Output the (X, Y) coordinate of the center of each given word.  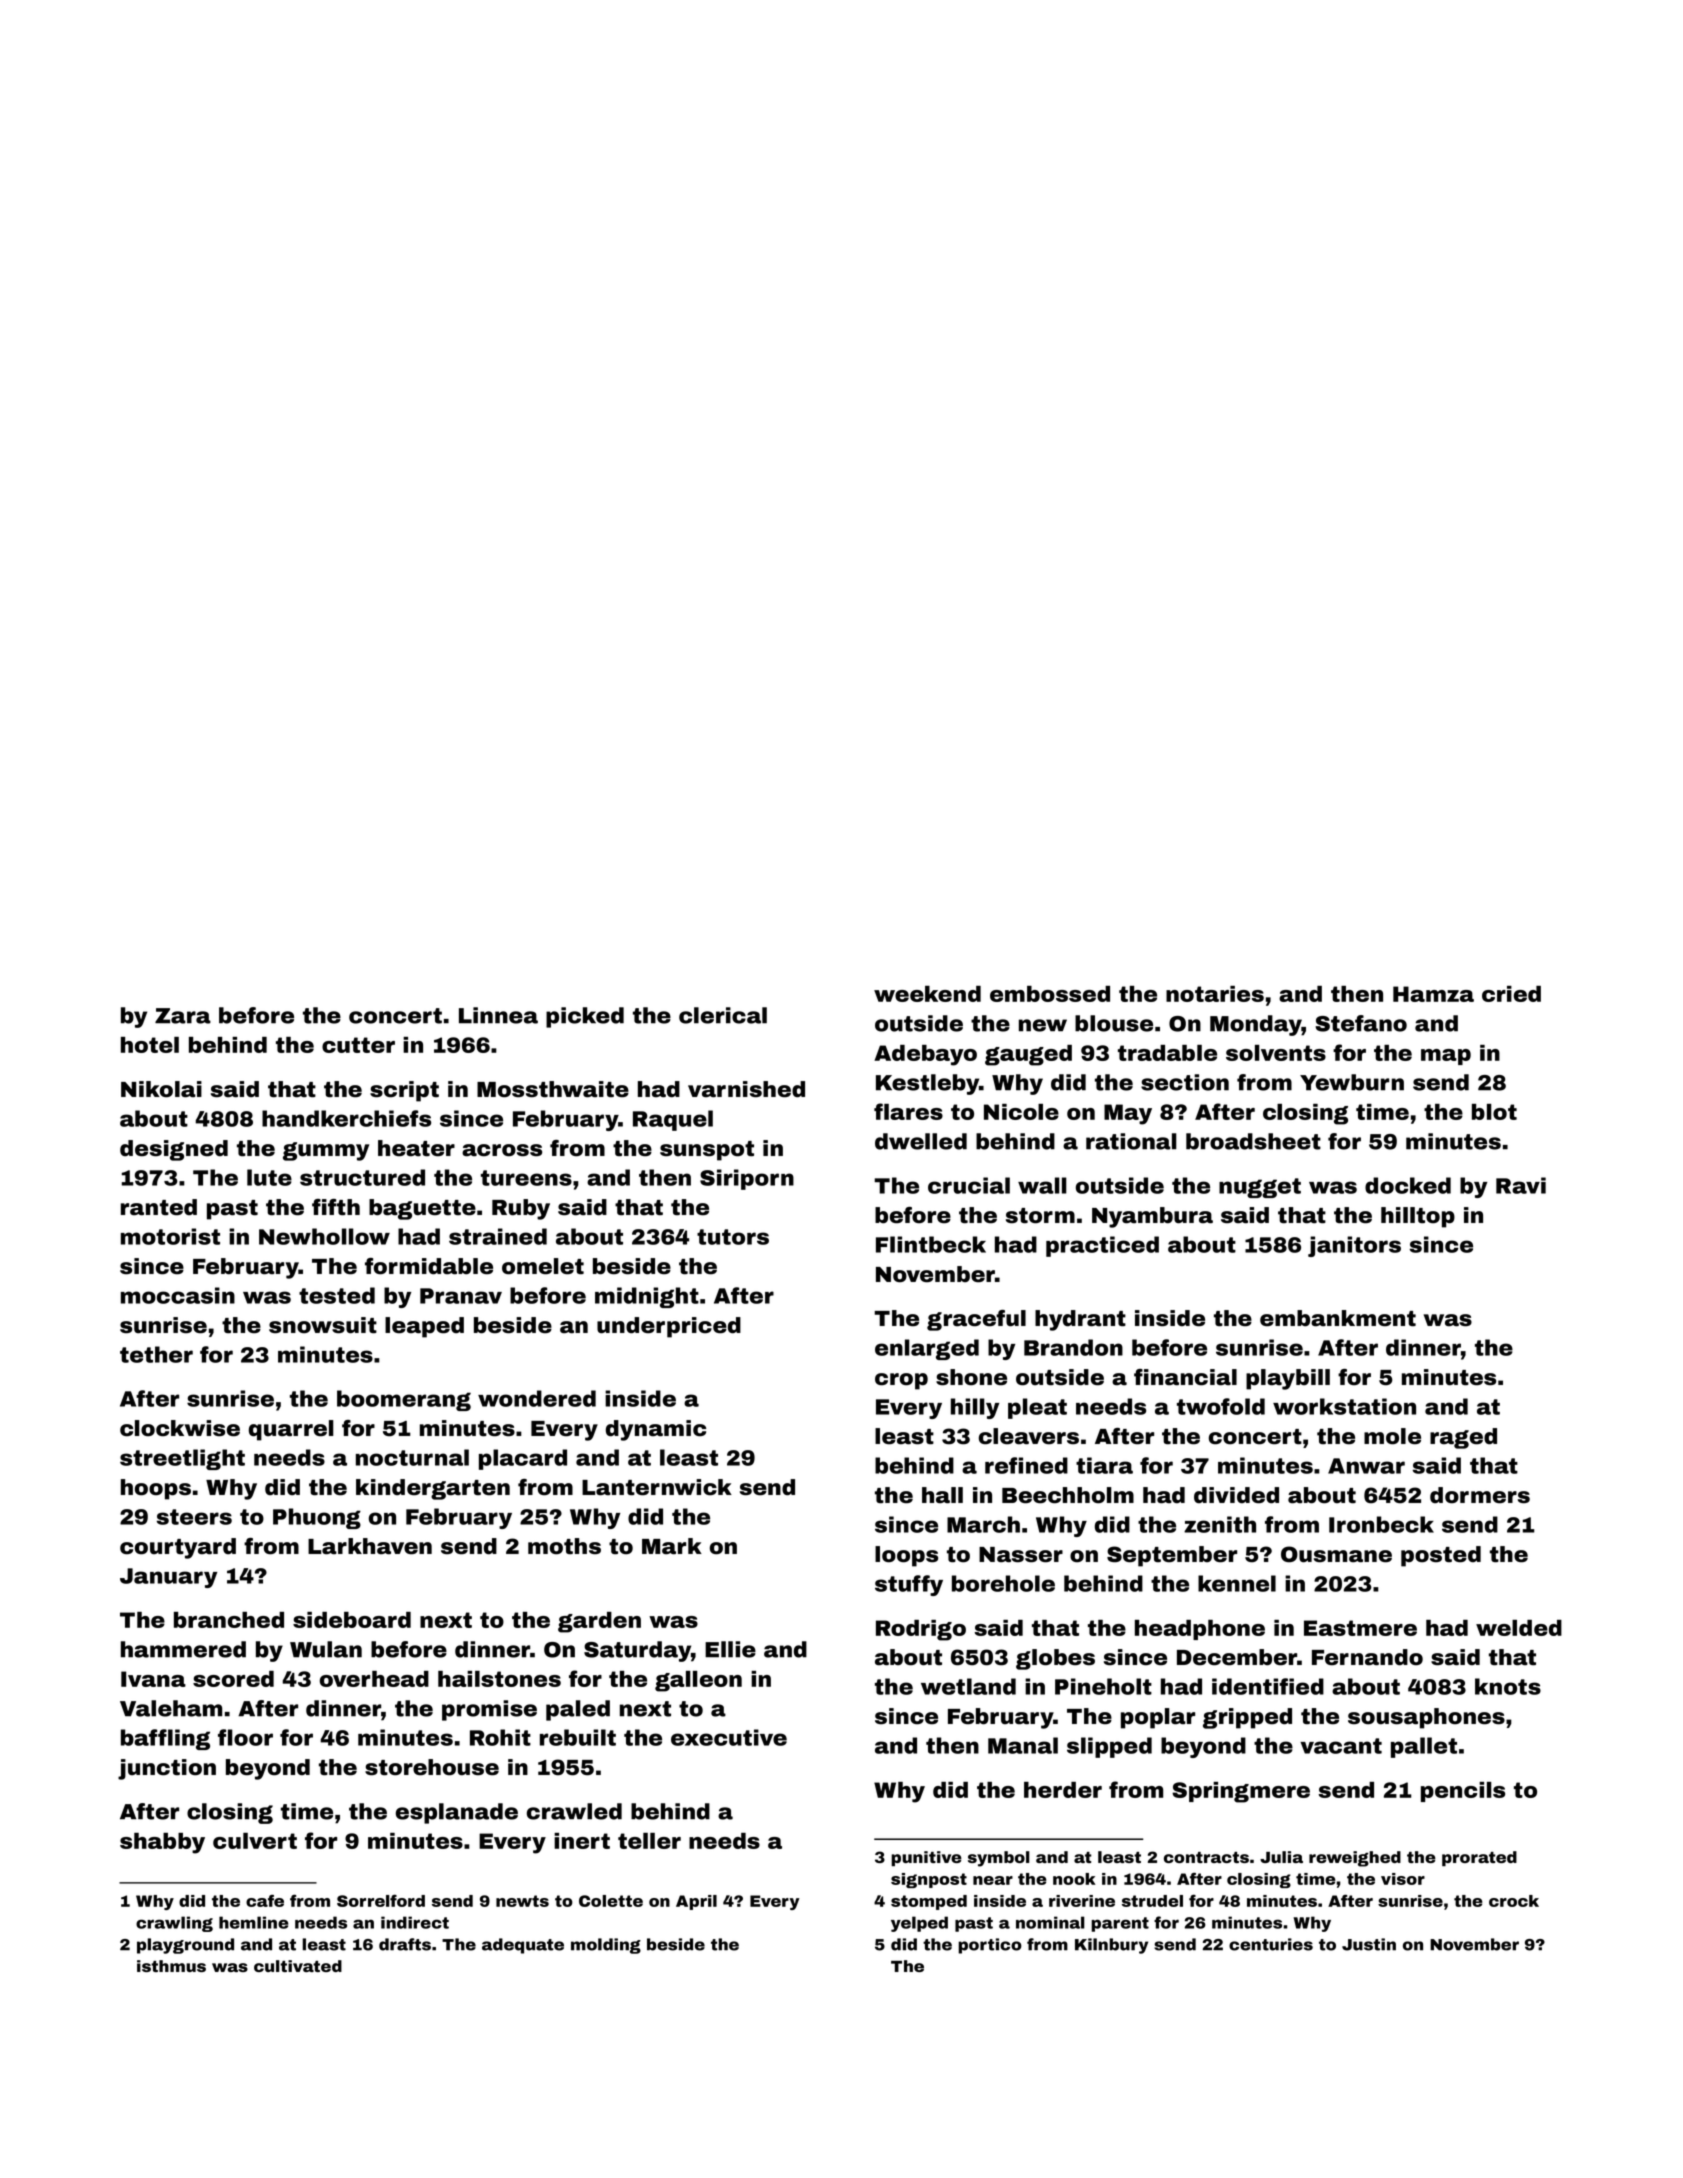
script (404, 1091)
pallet (1424, 1747)
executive (729, 1737)
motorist (170, 1236)
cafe (265, 1901)
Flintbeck (931, 1244)
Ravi (1521, 1185)
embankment (1338, 1318)
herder (1063, 1790)
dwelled (921, 1141)
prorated (1479, 1858)
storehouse (432, 1767)
